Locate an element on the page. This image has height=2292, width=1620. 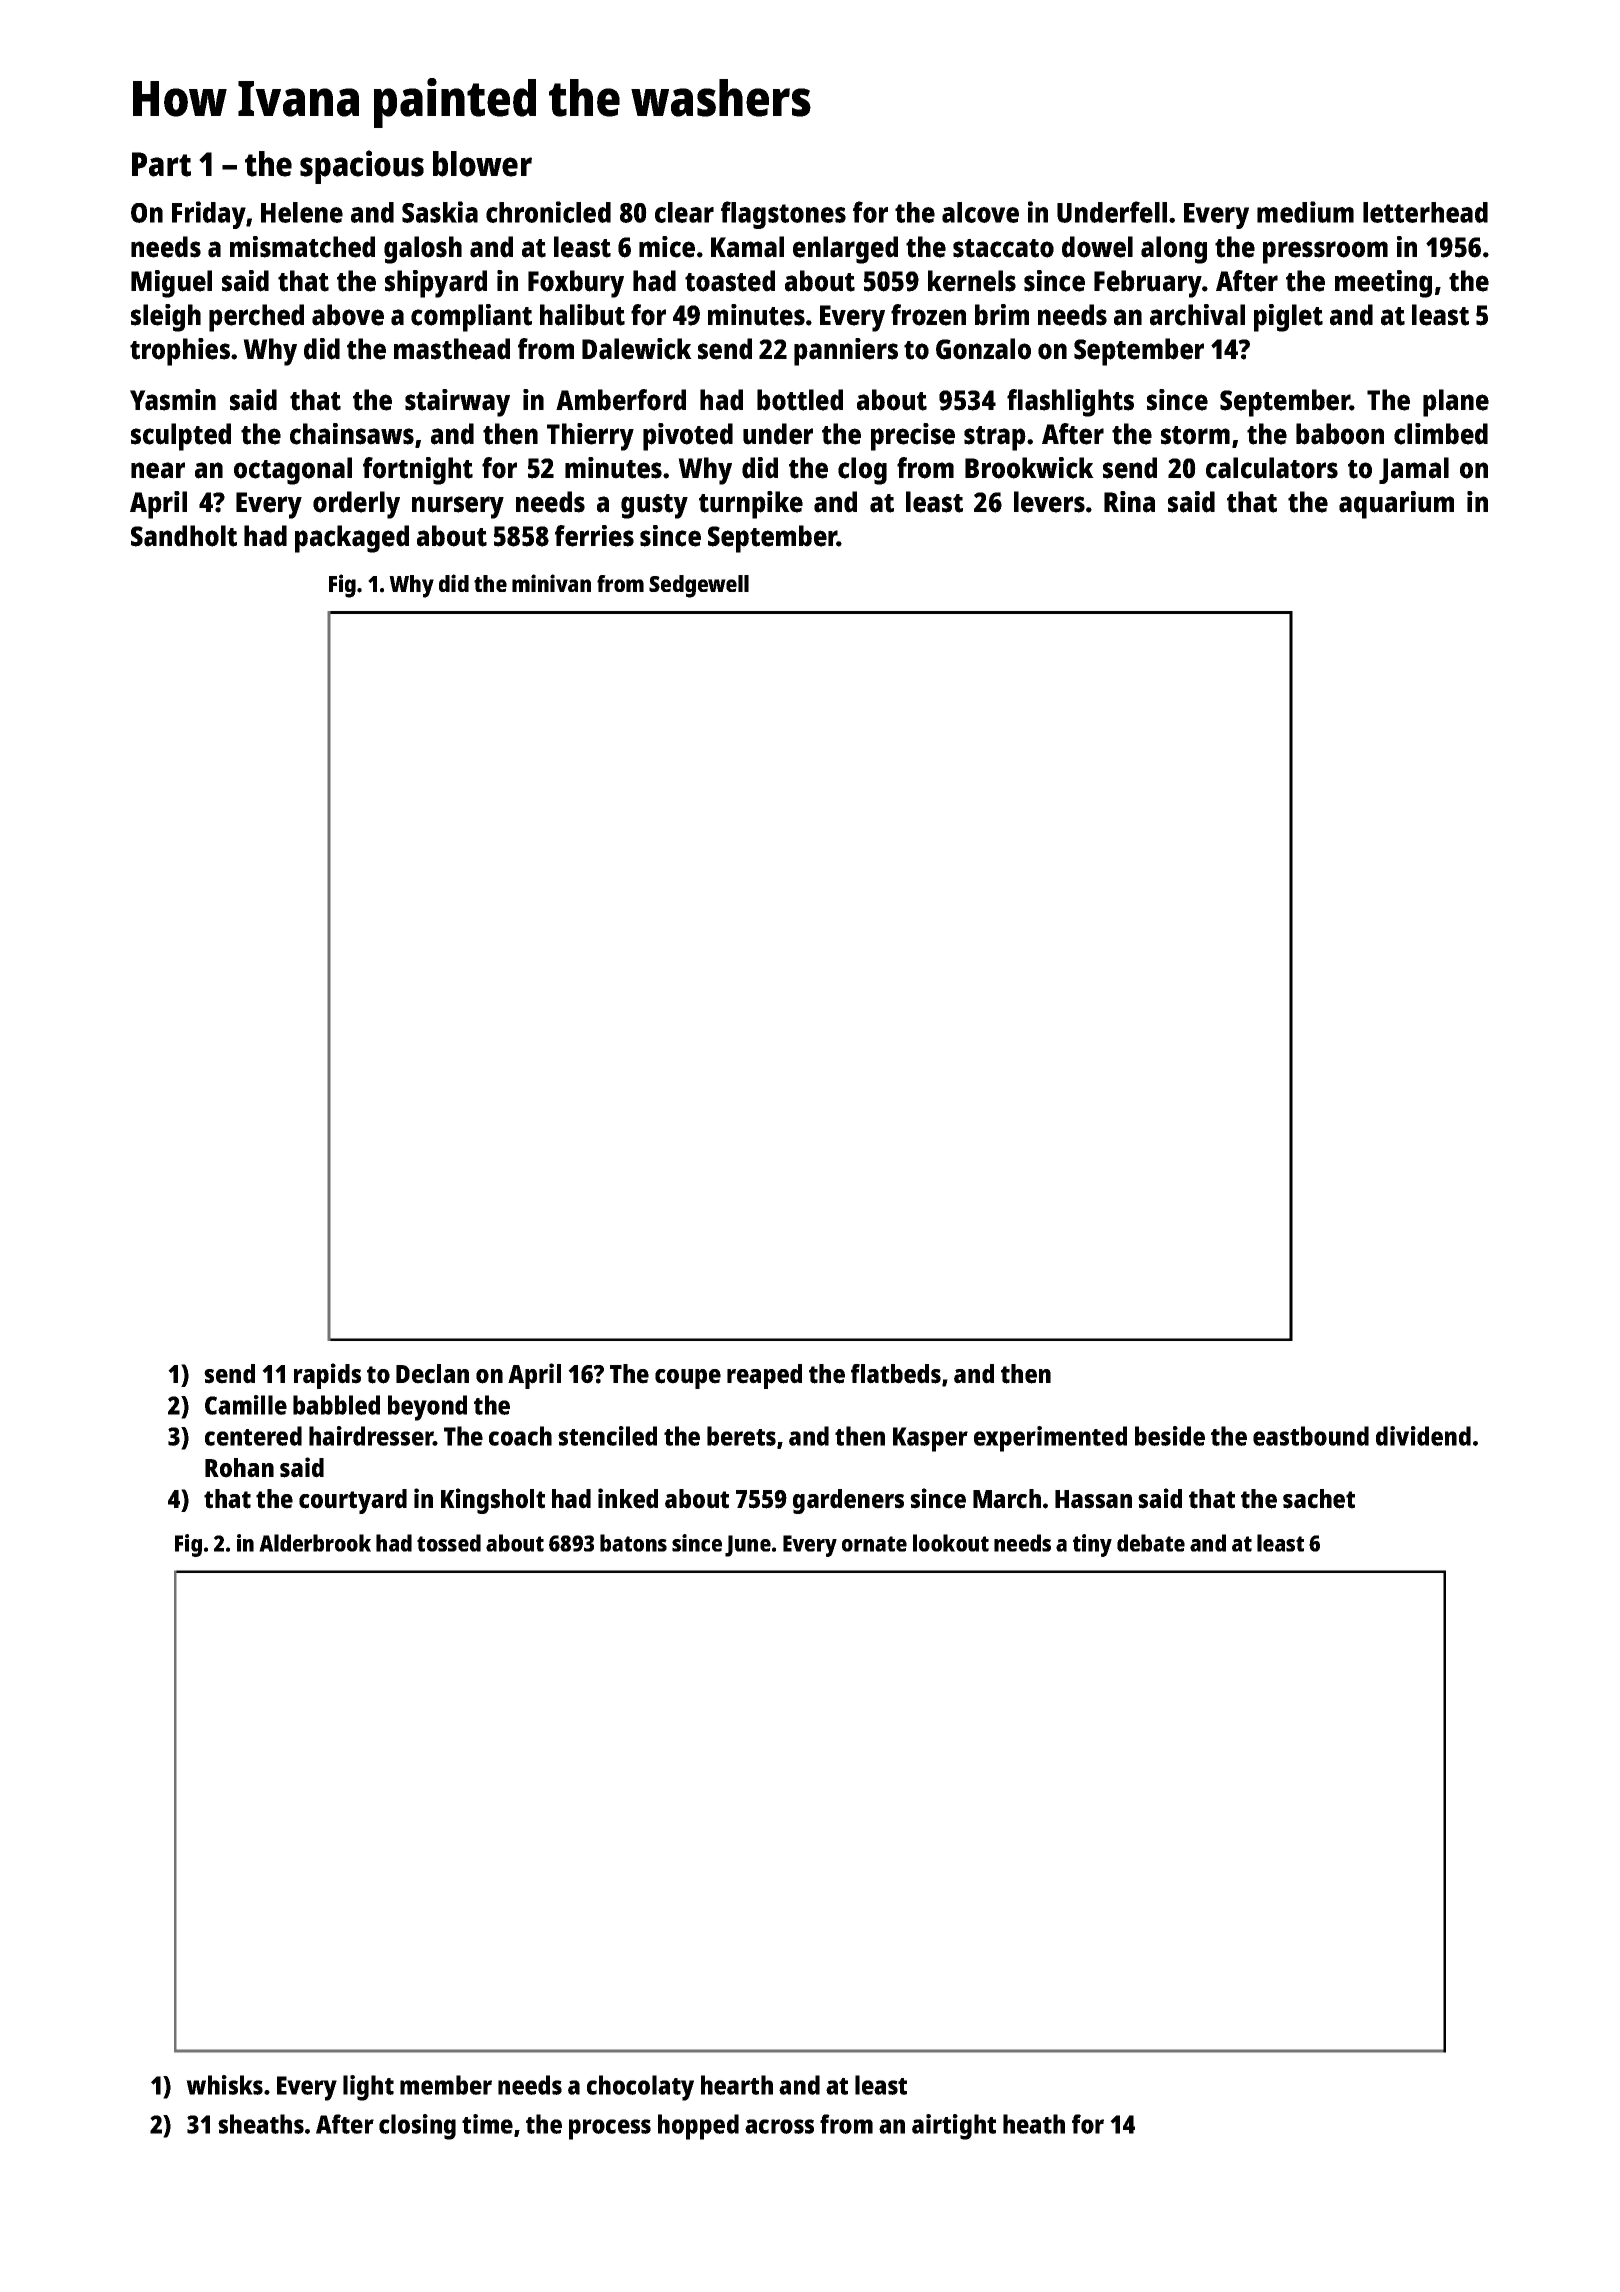
eastbound is located at coordinates (1311, 1436).
